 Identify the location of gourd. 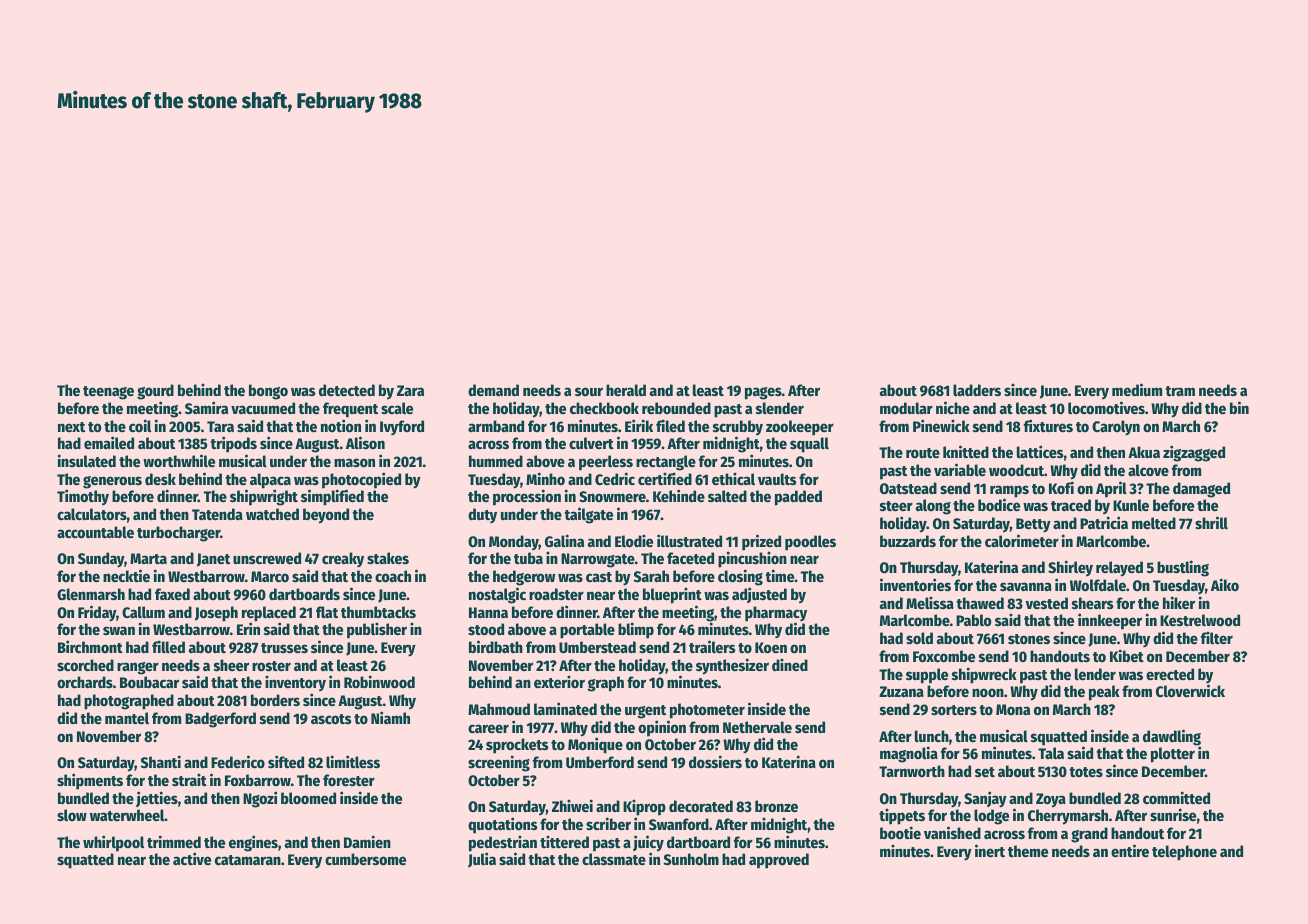
(155, 392).
